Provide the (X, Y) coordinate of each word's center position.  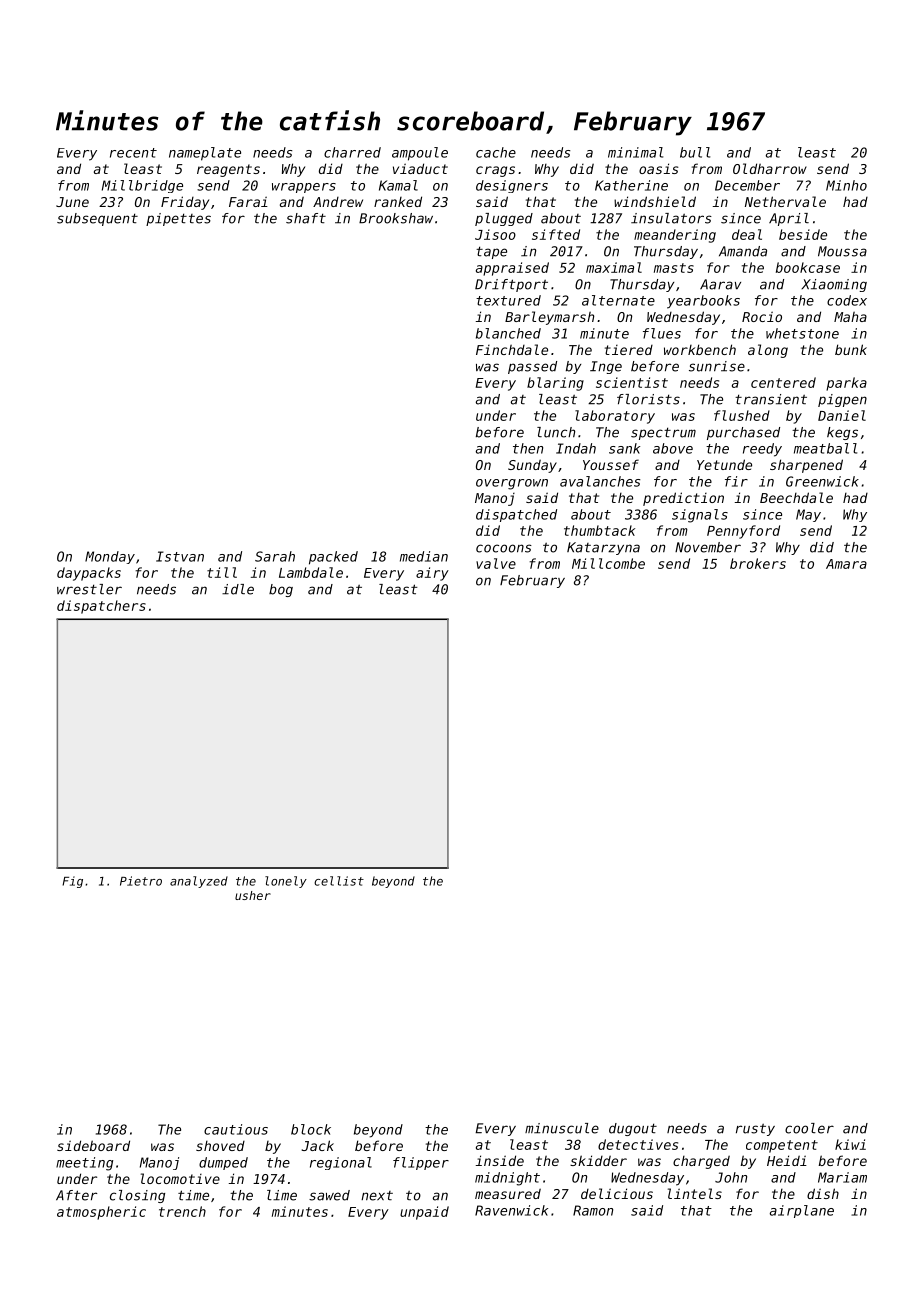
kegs (842, 433)
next (377, 1196)
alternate (618, 300)
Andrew (338, 202)
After (76, 1195)
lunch (556, 432)
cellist (339, 881)
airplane (802, 1211)
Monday (110, 557)
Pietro (141, 881)
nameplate (205, 154)
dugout (633, 1129)
